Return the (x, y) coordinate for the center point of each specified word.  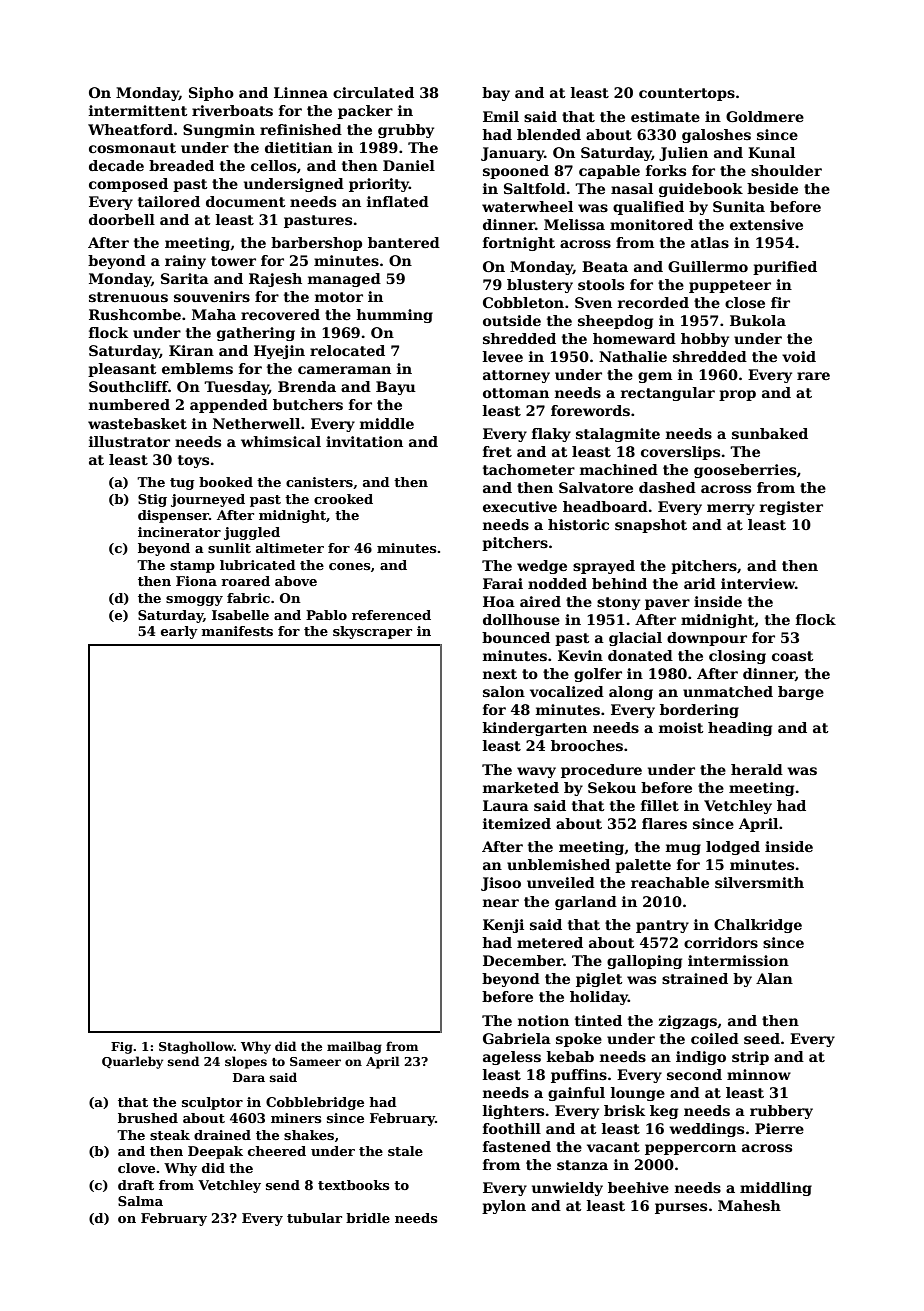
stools (601, 284)
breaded (181, 165)
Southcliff (128, 386)
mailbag (354, 1047)
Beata (605, 266)
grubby (406, 131)
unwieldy (567, 1189)
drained (222, 1135)
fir (780, 302)
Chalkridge (758, 926)
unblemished (558, 864)
